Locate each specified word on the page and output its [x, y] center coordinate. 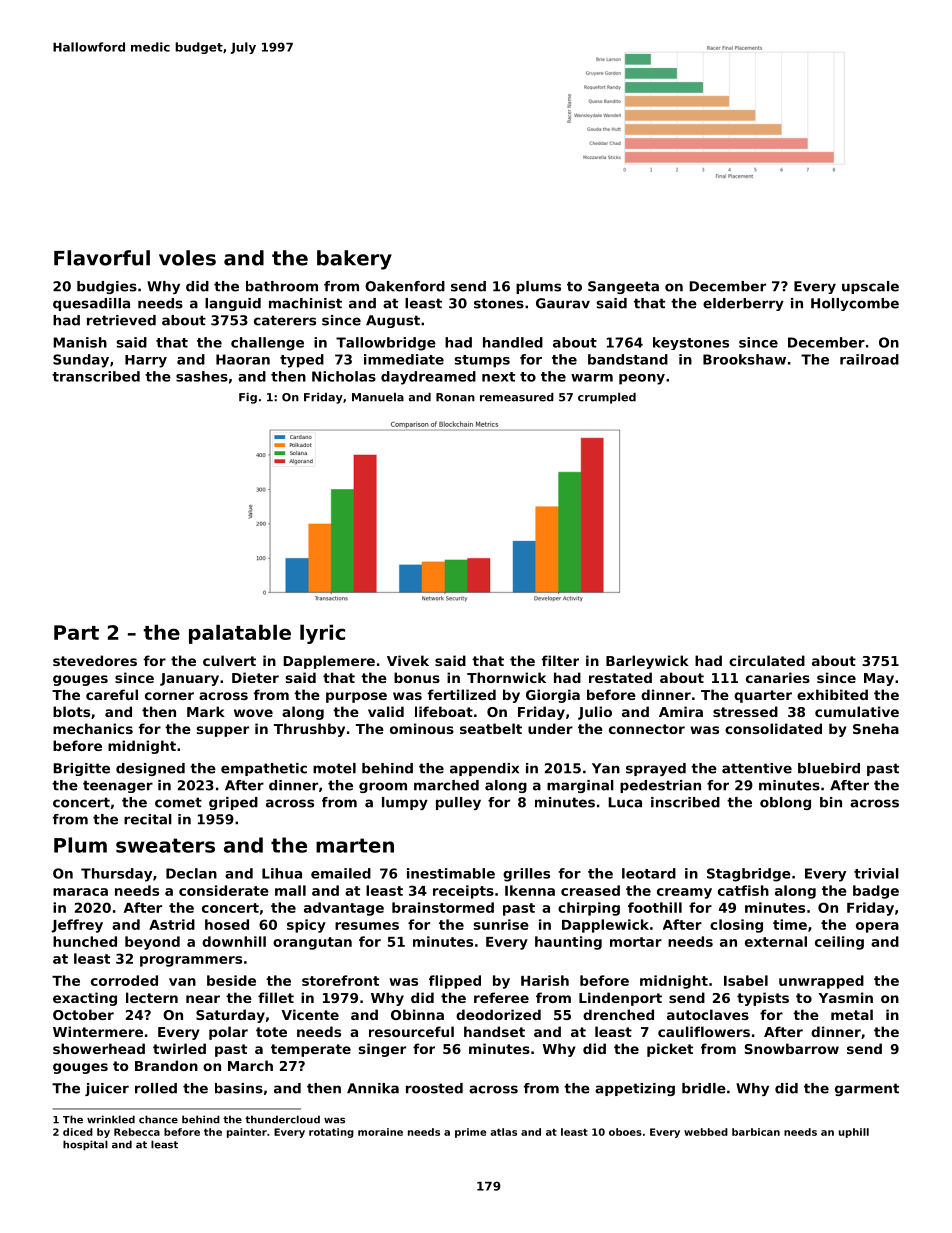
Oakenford [405, 286]
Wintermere [98, 1031]
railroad [869, 359]
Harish [545, 980]
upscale [870, 287]
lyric [322, 634]
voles [187, 258]
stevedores [95, 660]
